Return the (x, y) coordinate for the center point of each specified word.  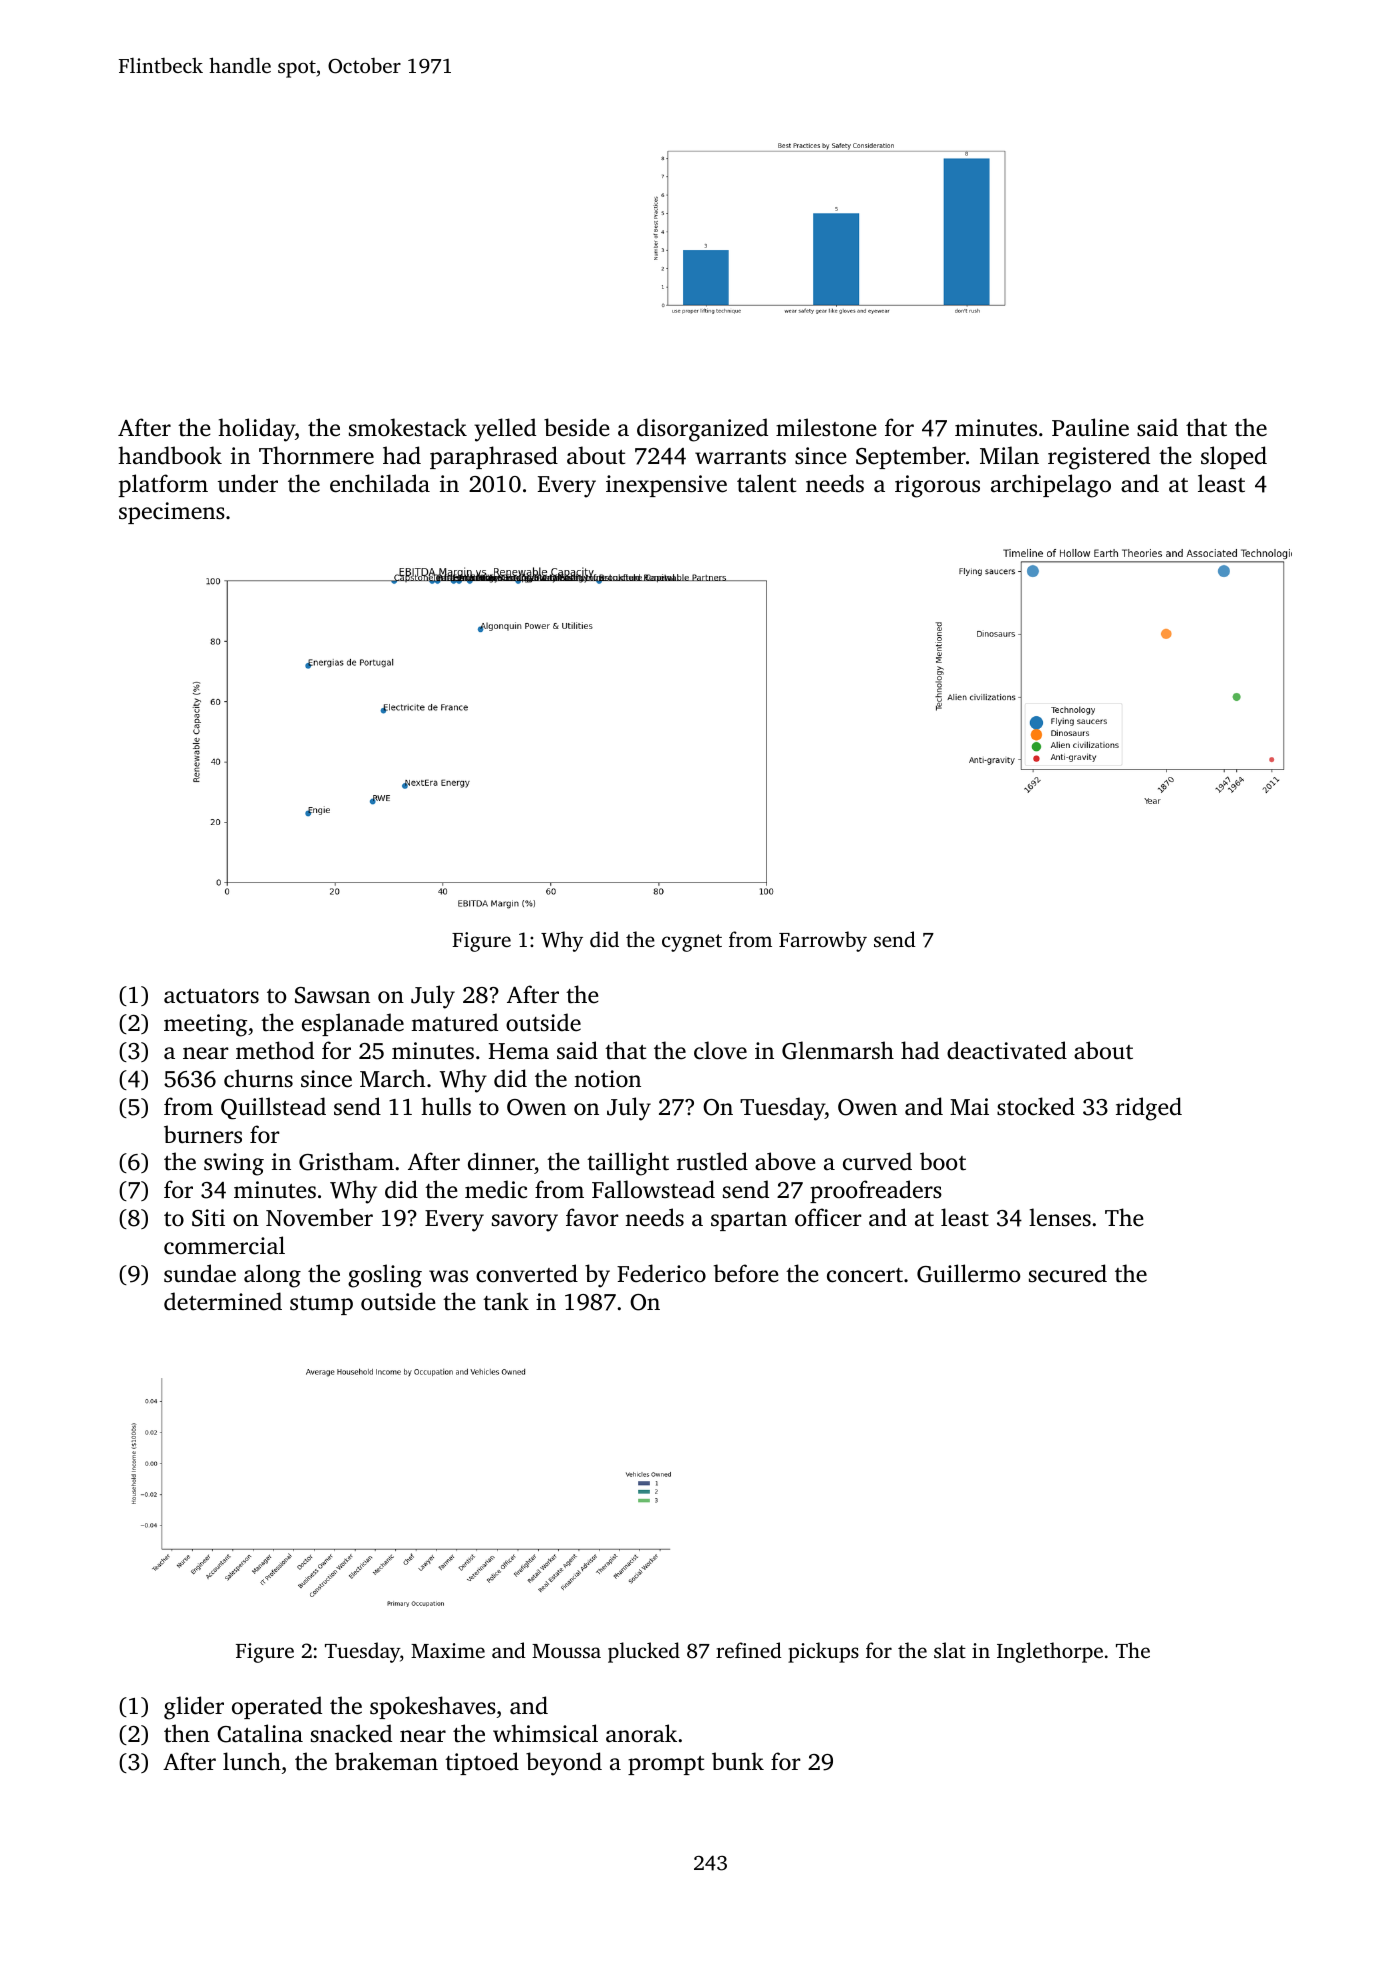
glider (194, 1708)
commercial (224, 1245)
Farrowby (823, 941)
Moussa (566, 1651)
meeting (205, 1025)
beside (576, 427)
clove (720, 1050)
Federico (661, 1273)
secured (1068, 1273)
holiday (257, 430)
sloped (1234, 457)
